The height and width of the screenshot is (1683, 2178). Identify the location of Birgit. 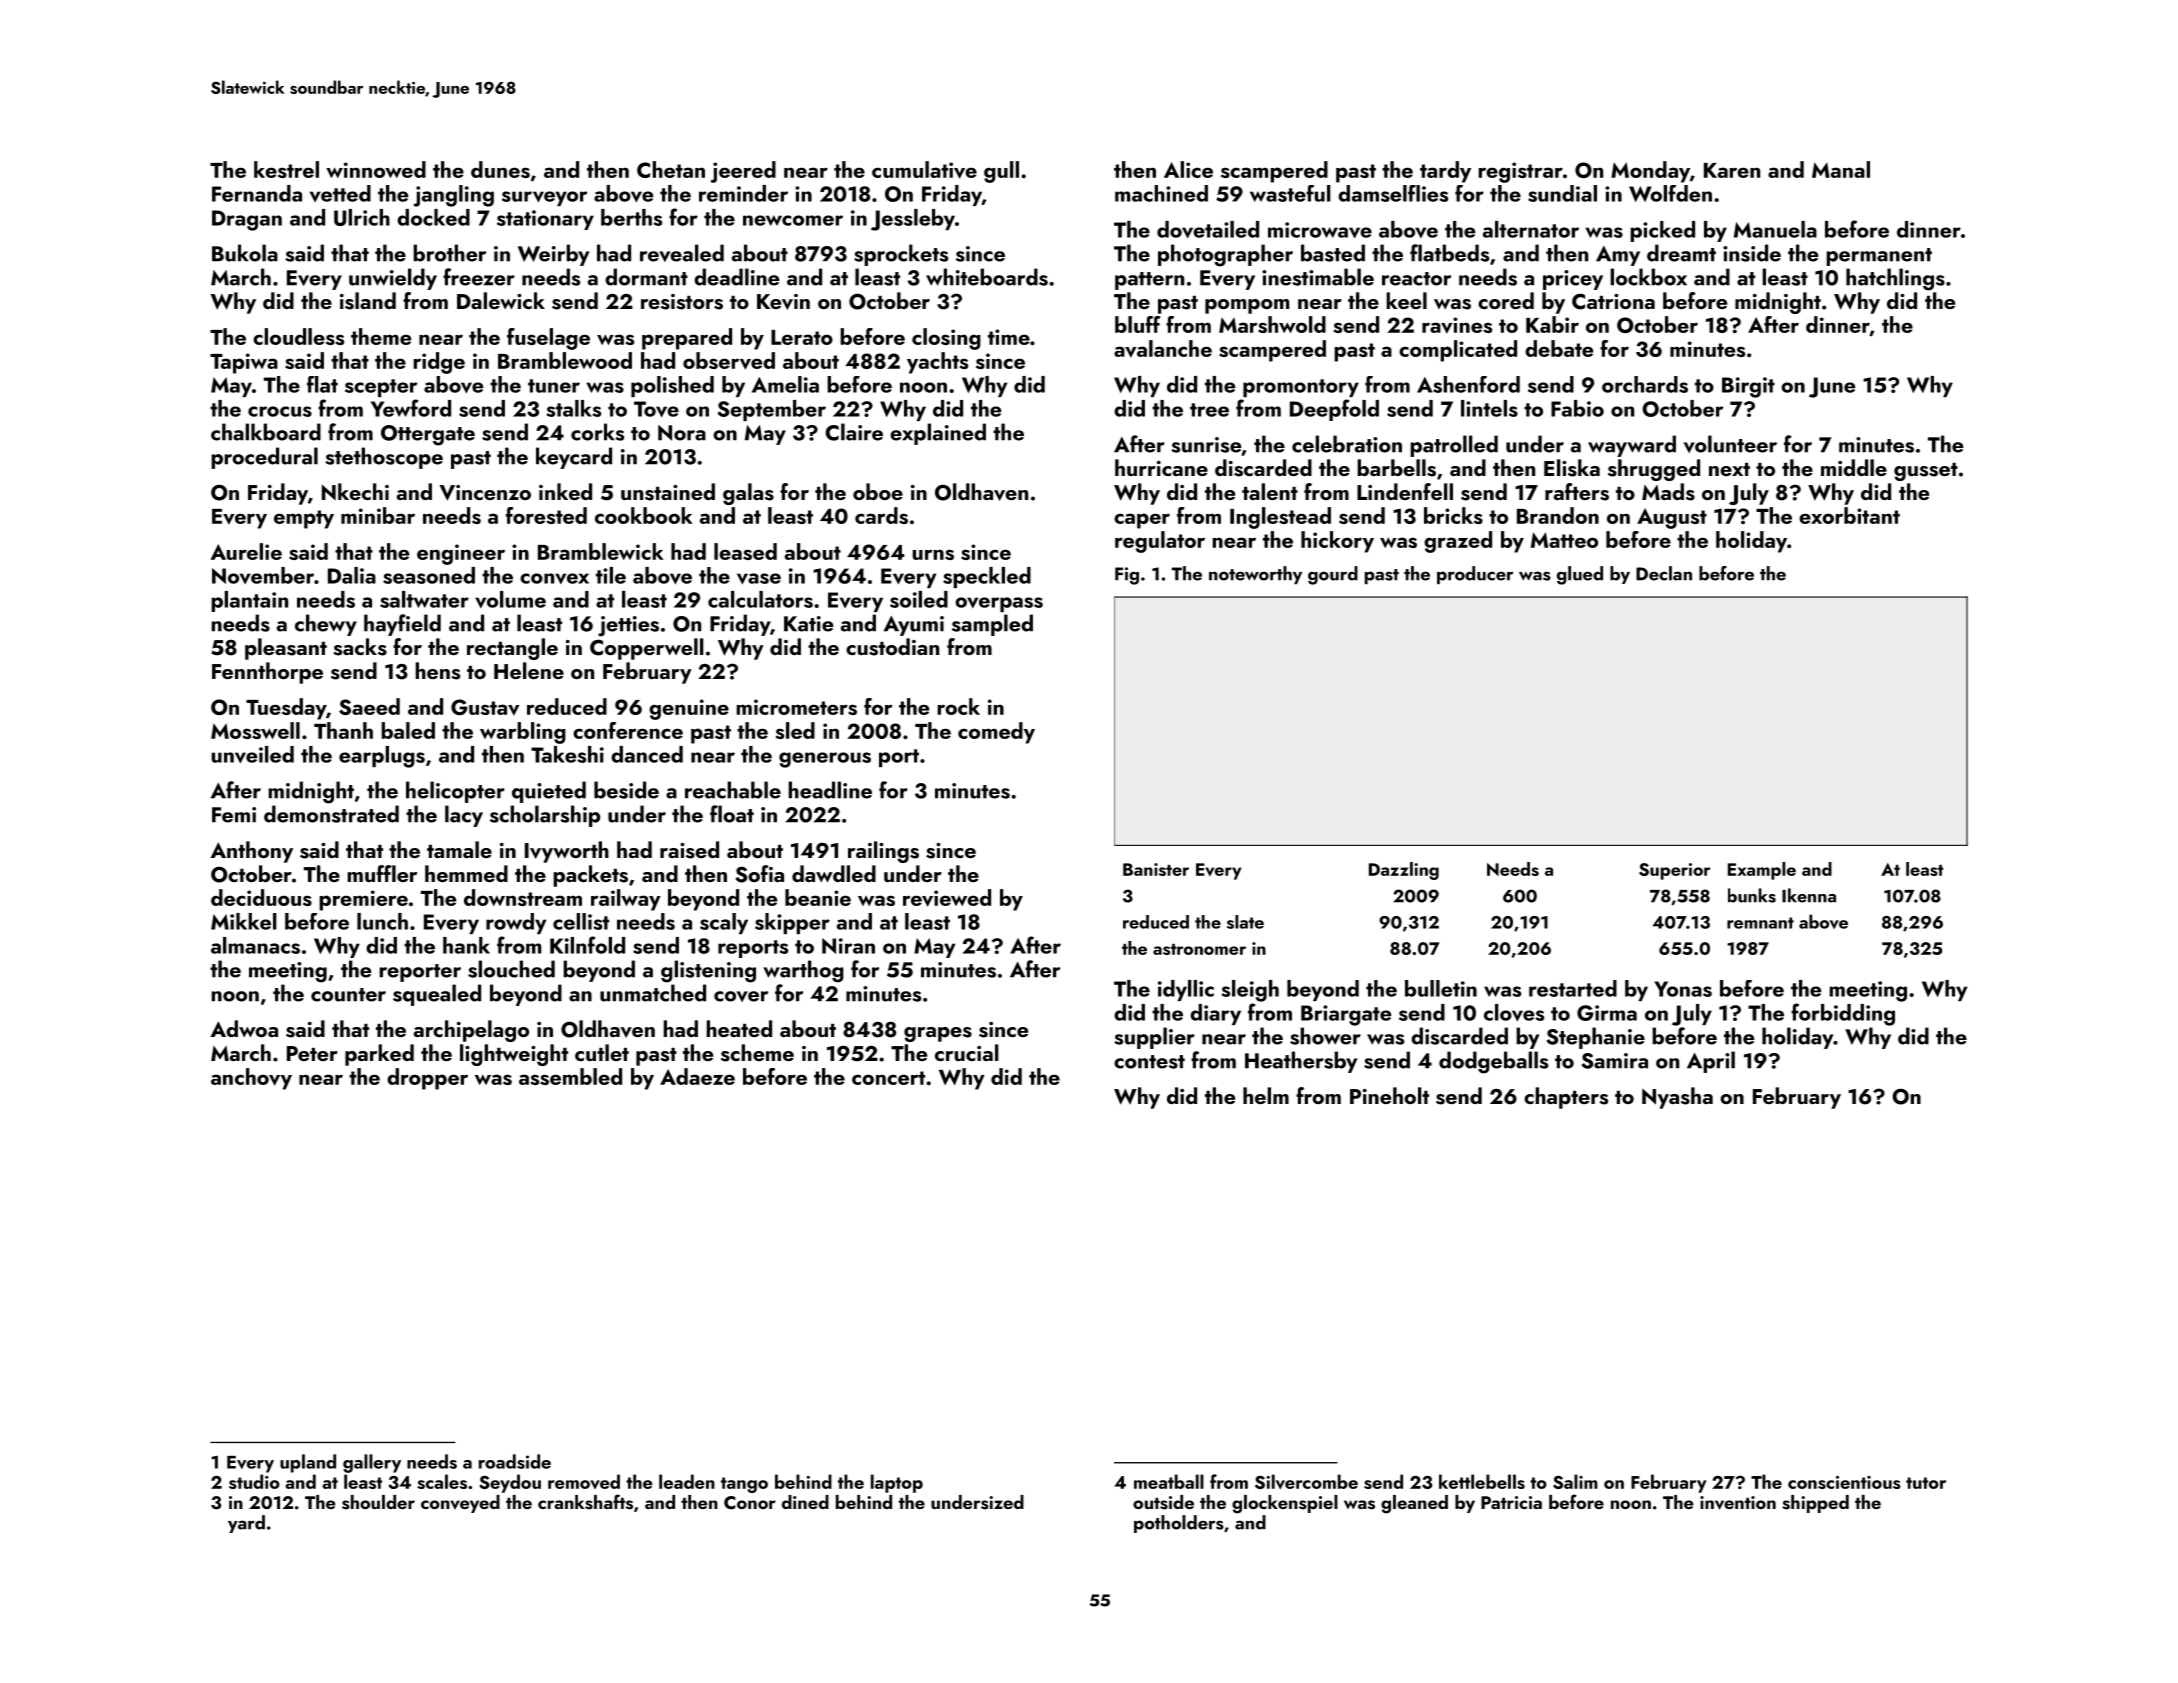
(1748, 387).
